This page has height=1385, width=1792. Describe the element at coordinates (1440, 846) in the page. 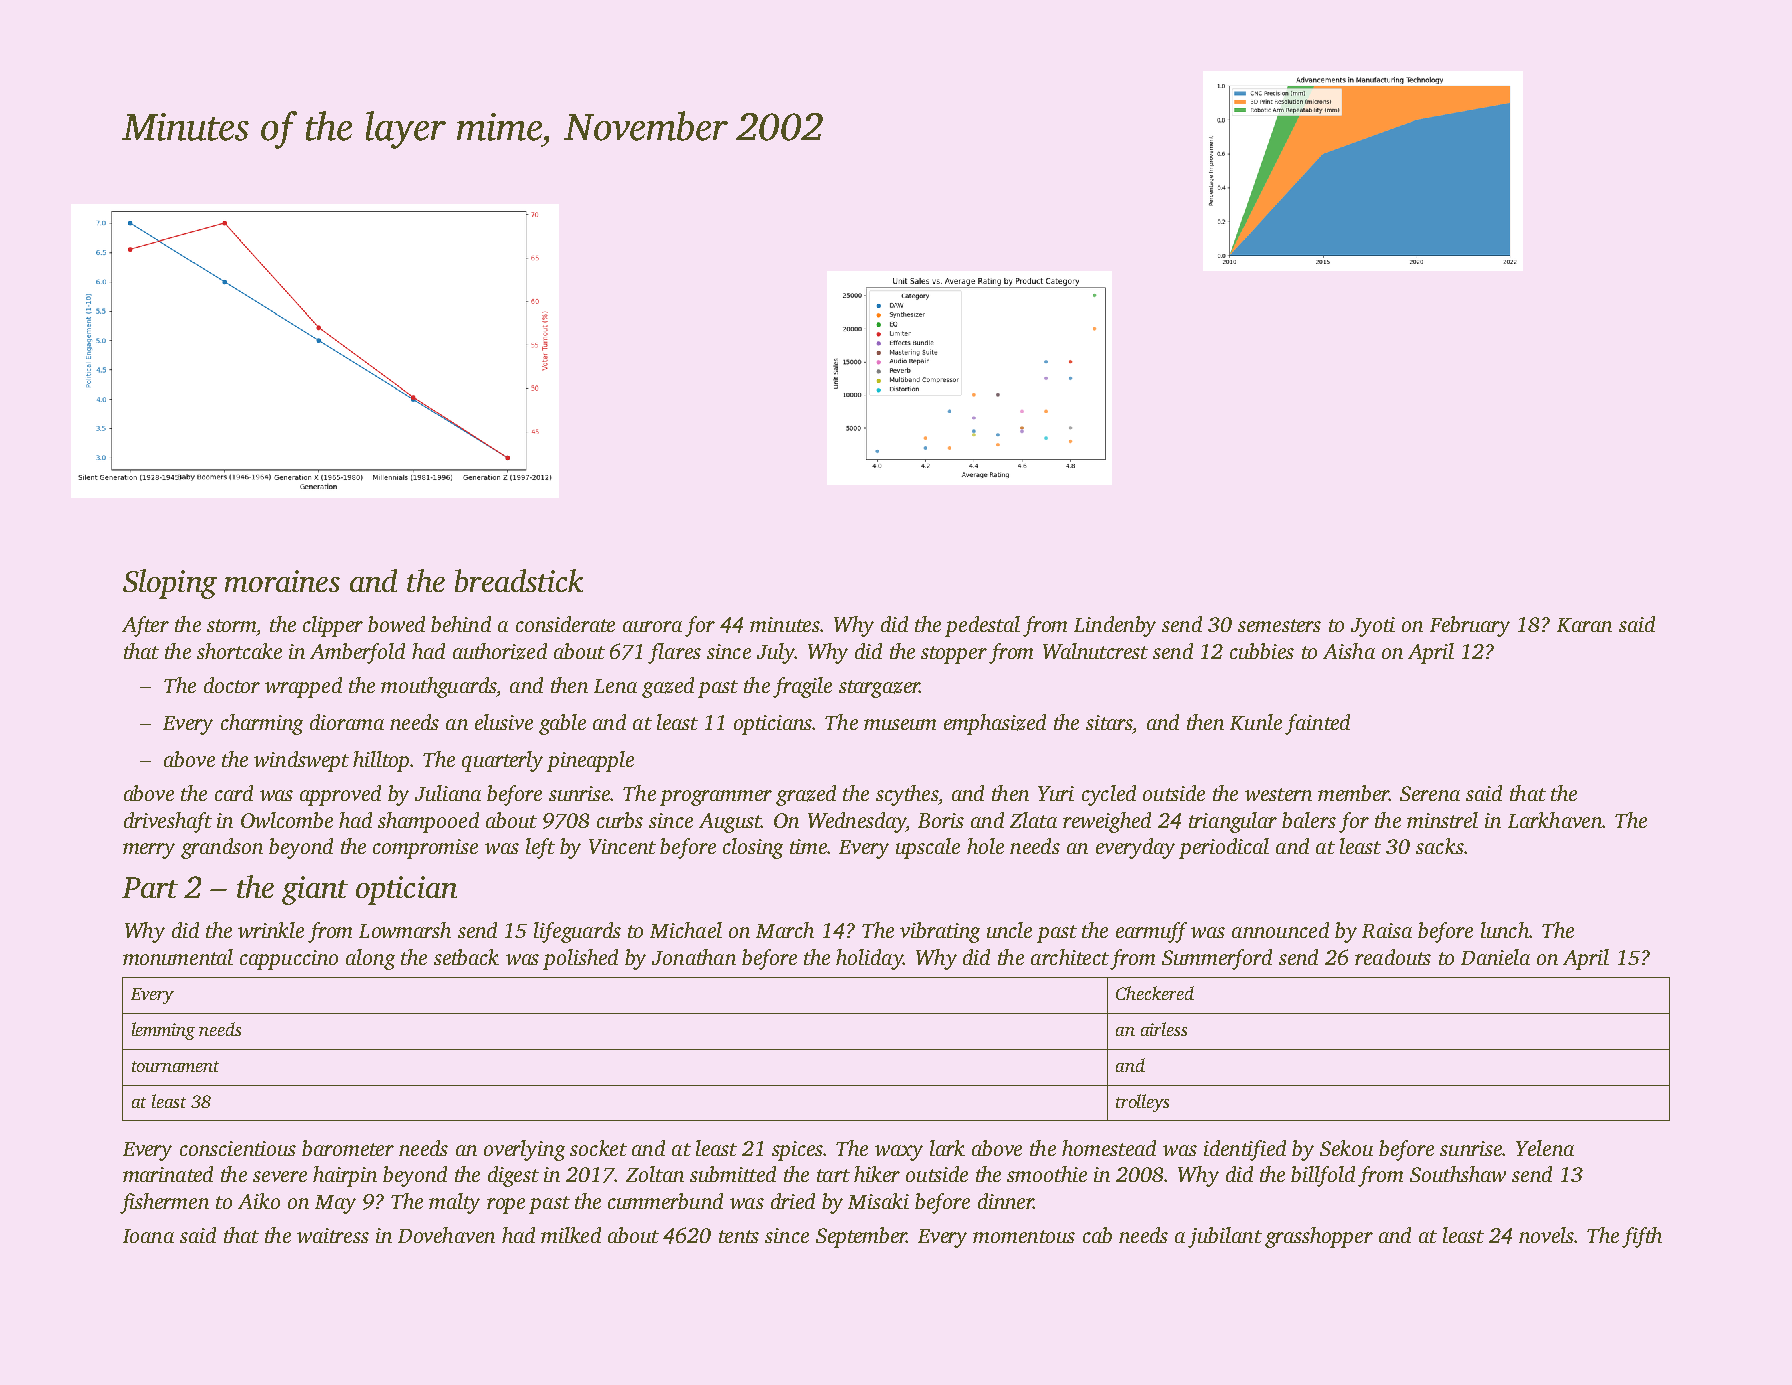

I see `sacks` at that location.
